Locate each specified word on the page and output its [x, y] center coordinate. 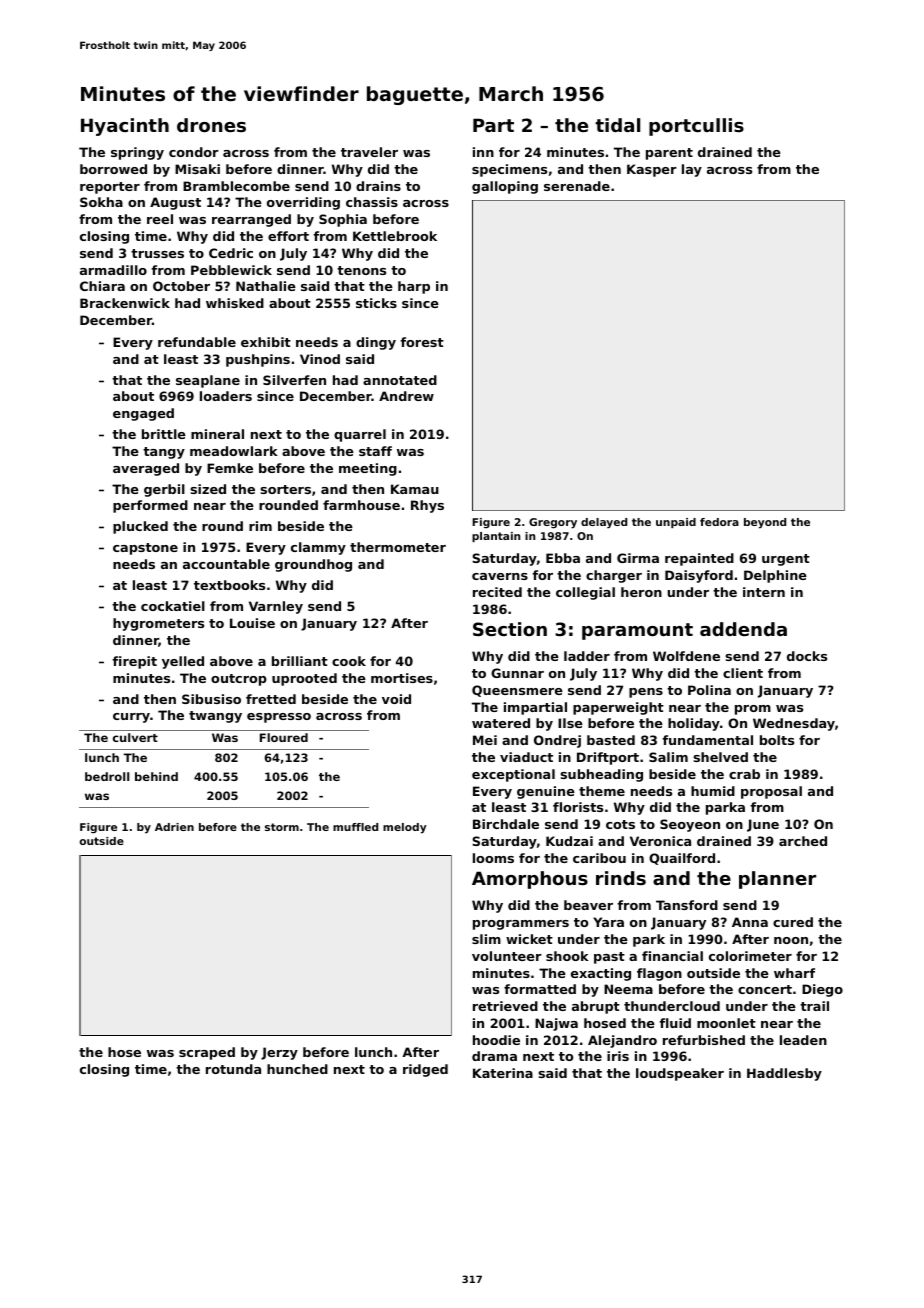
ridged [425, 1070]
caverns [500, 576]
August [175, 203]
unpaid [676, 523]
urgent [786, 560]
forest [422, 342]
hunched [297, 1069]
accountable [226, 564]
